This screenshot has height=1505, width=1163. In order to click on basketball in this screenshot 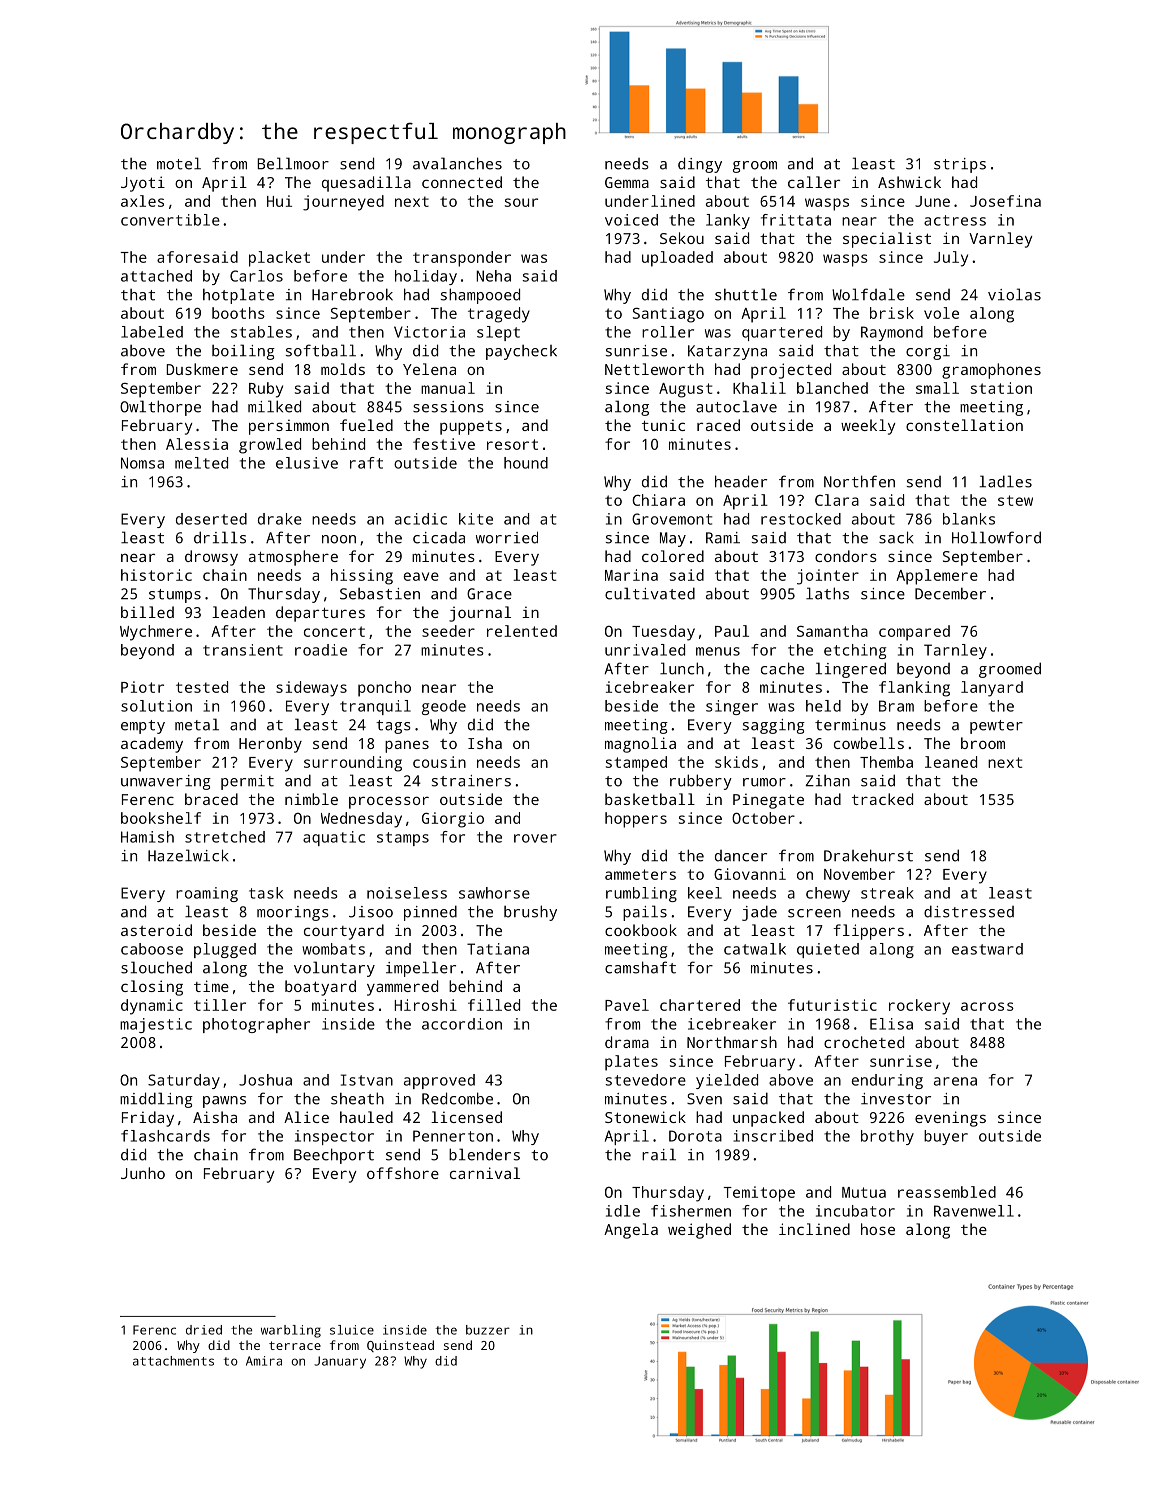, I will do `click(650, 799)`.
